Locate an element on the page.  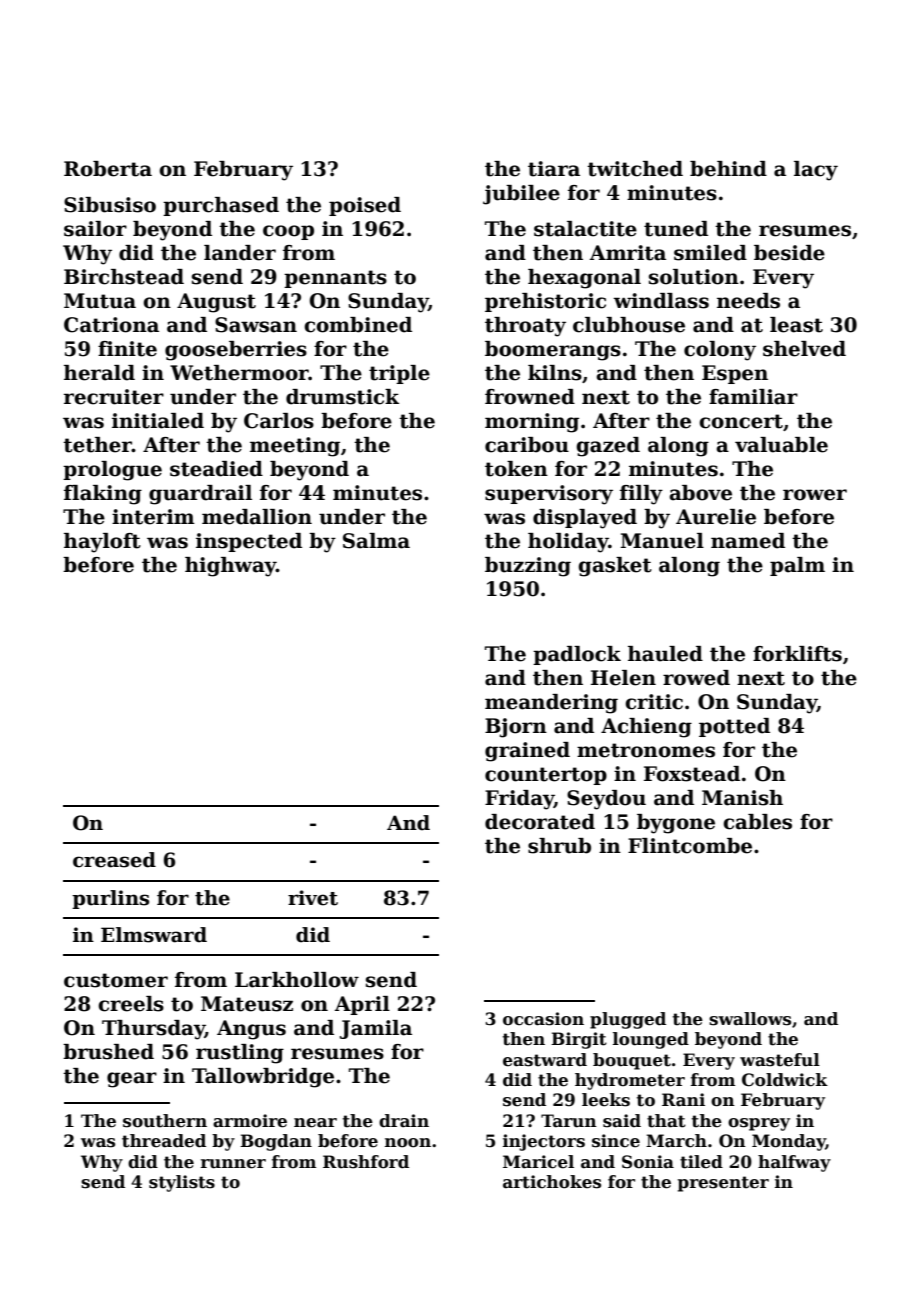
beside is located at coordinates (789, 253).
